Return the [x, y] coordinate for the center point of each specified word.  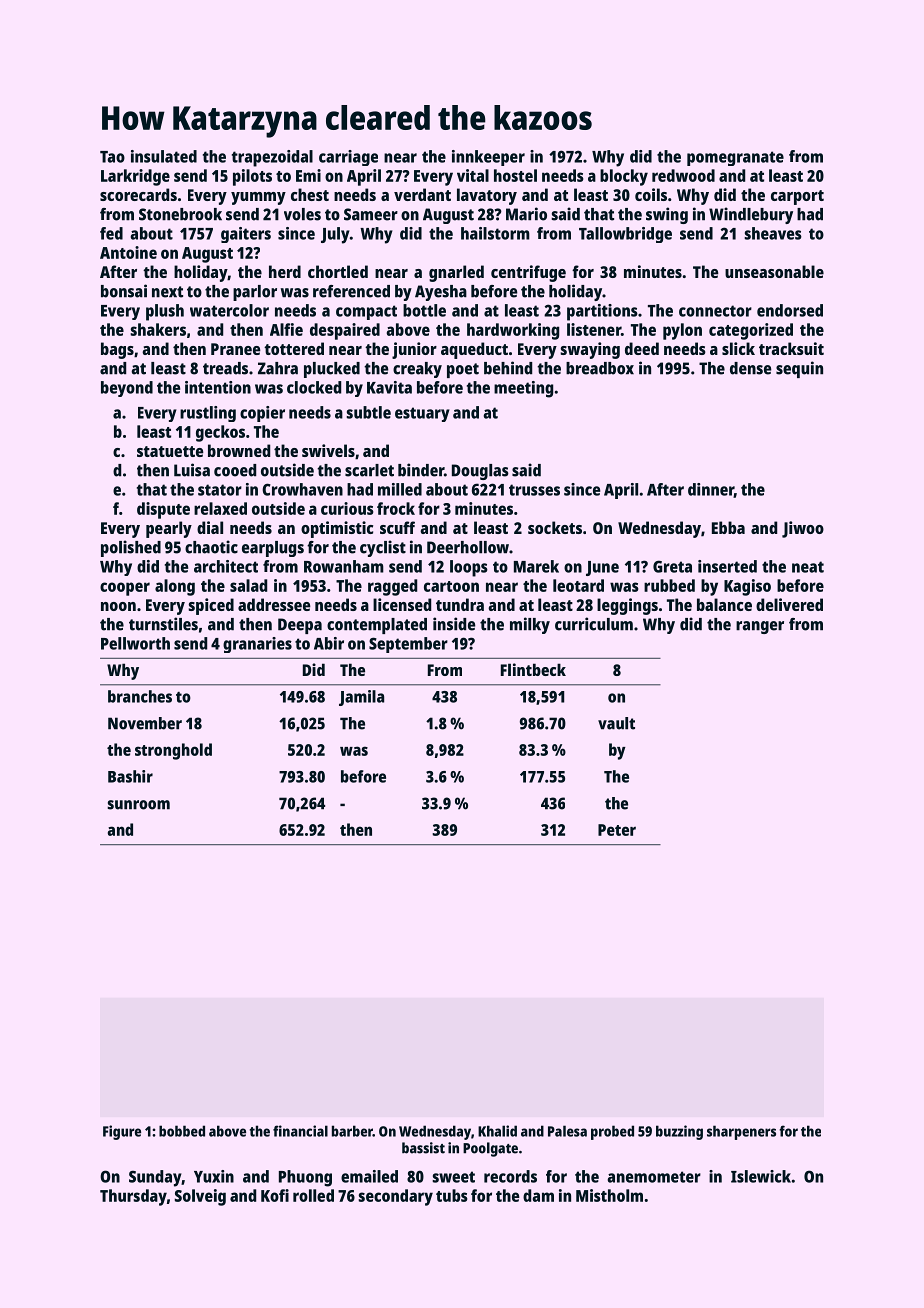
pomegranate [735, 158]
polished [131, 548]
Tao [112, 157]
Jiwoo [803, 529]
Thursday [133, 1197]
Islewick [761, 1176]
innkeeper [488, 158]
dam [538, 1195]
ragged [392, 587]
